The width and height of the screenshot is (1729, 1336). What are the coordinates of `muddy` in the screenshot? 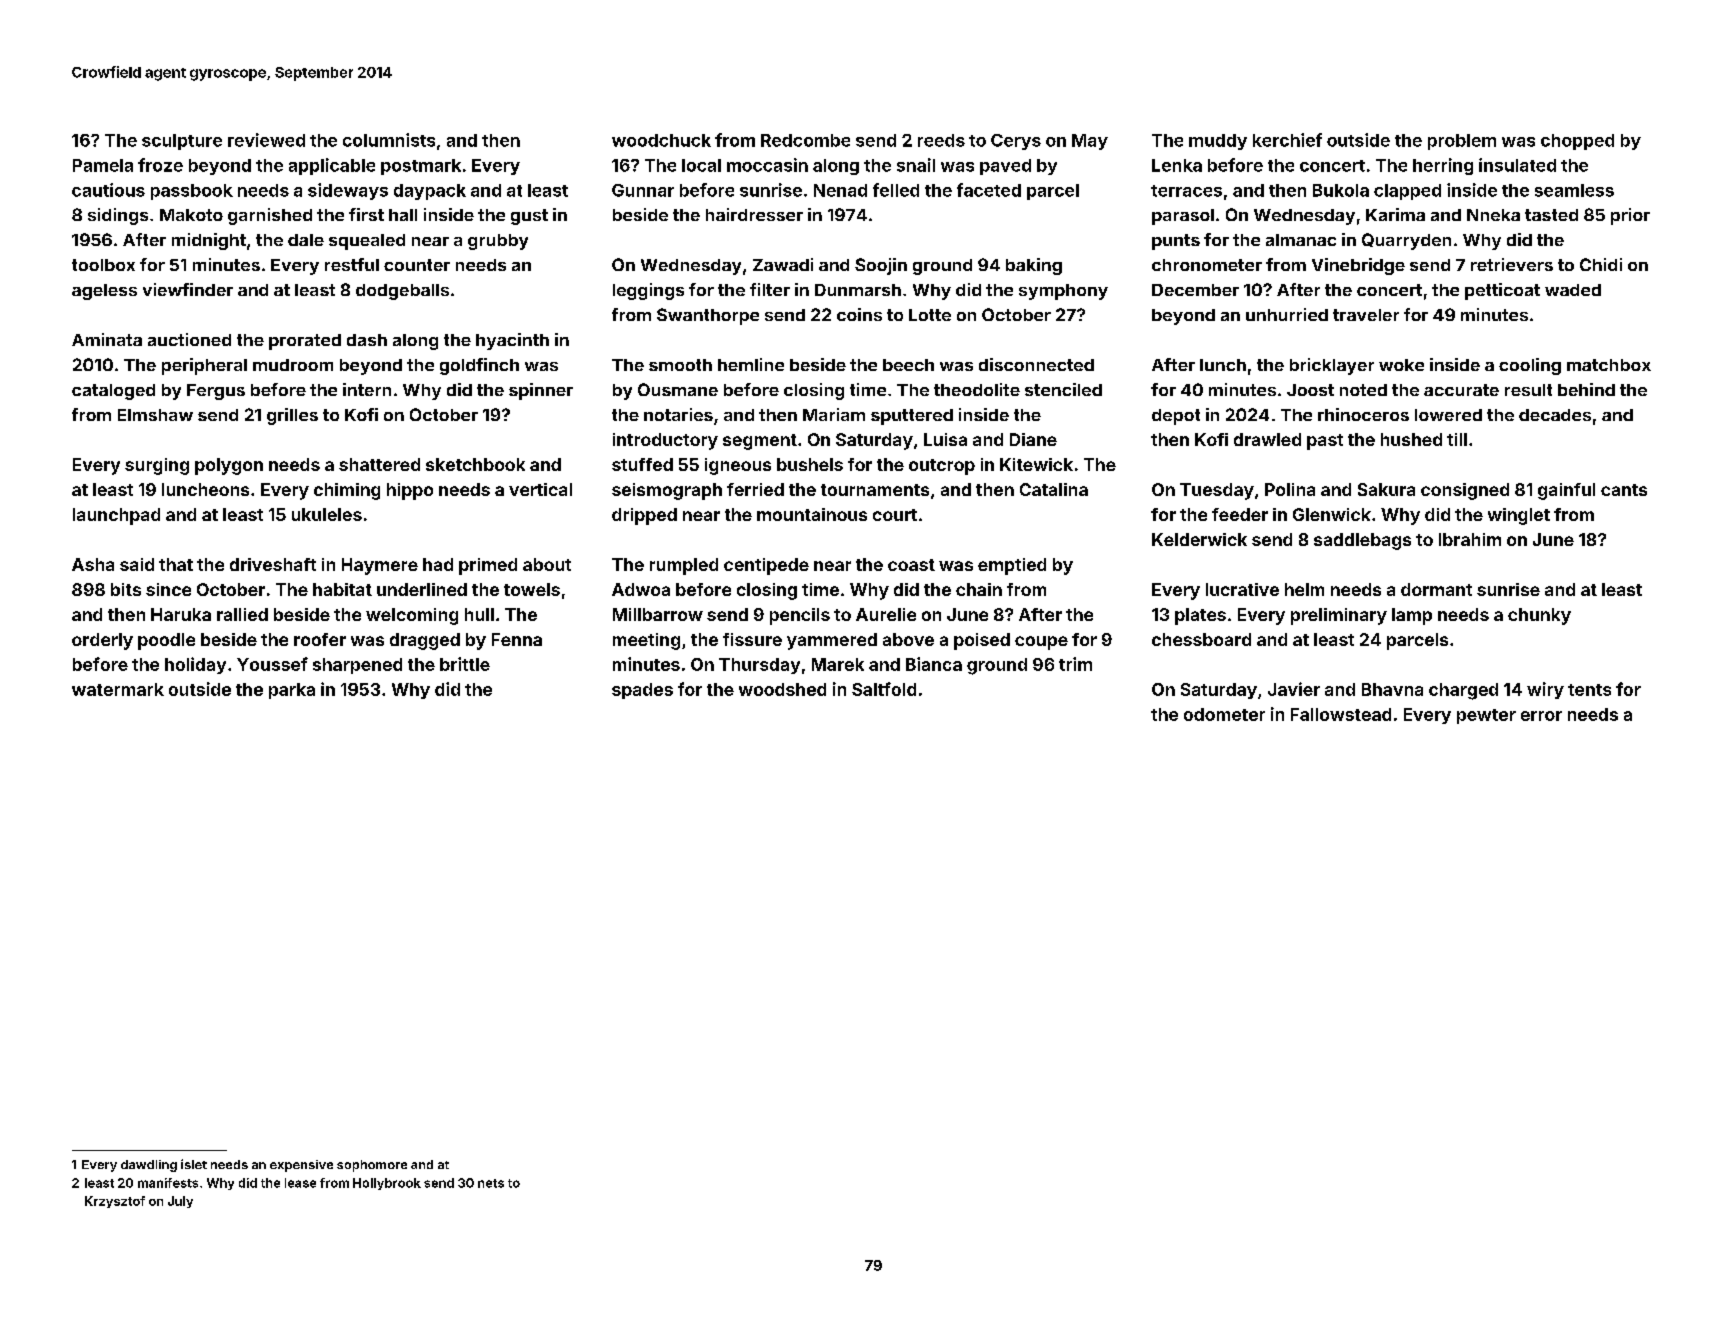 It's located at (1218, 142).
